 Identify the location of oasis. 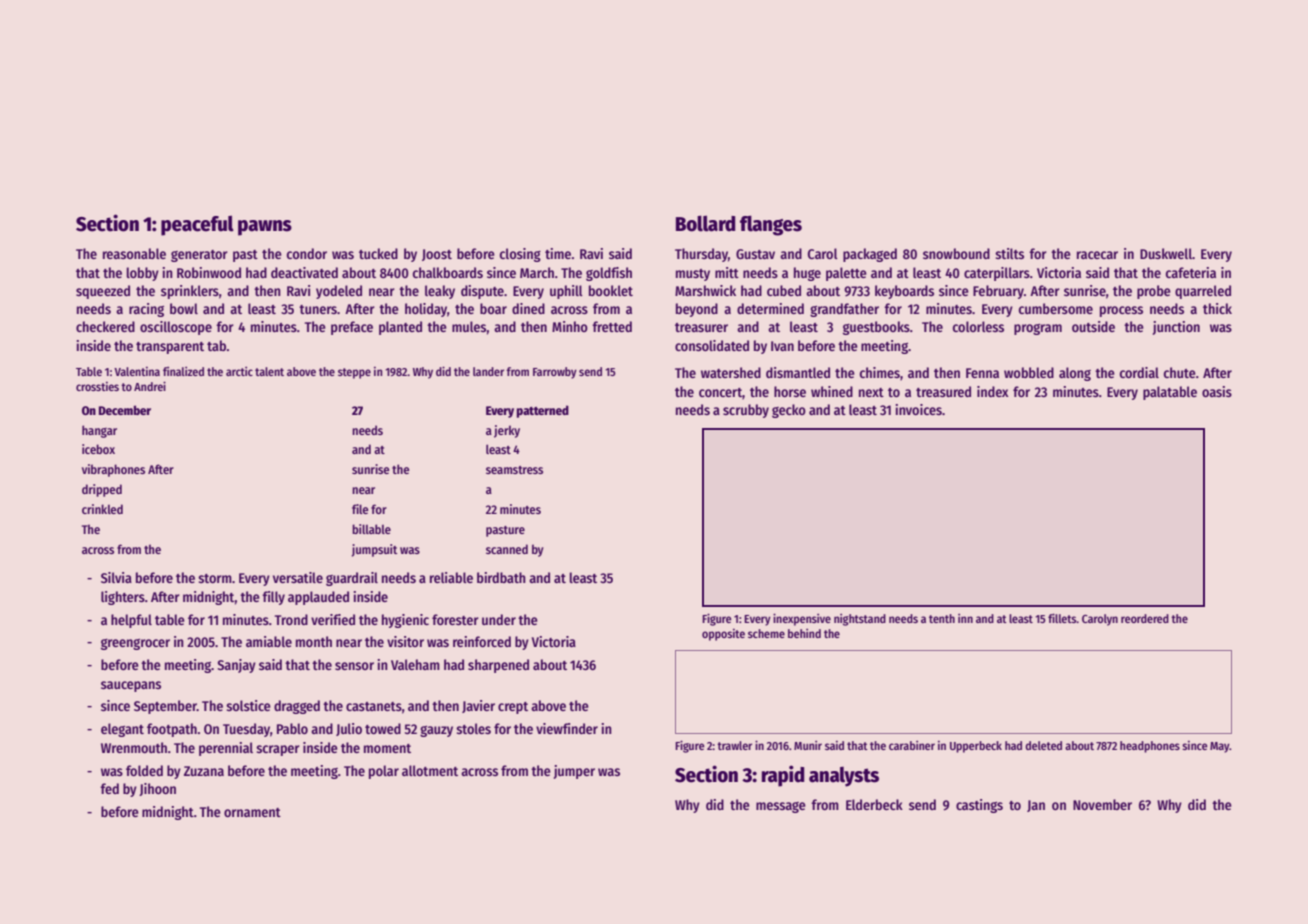
(1217, 391).
